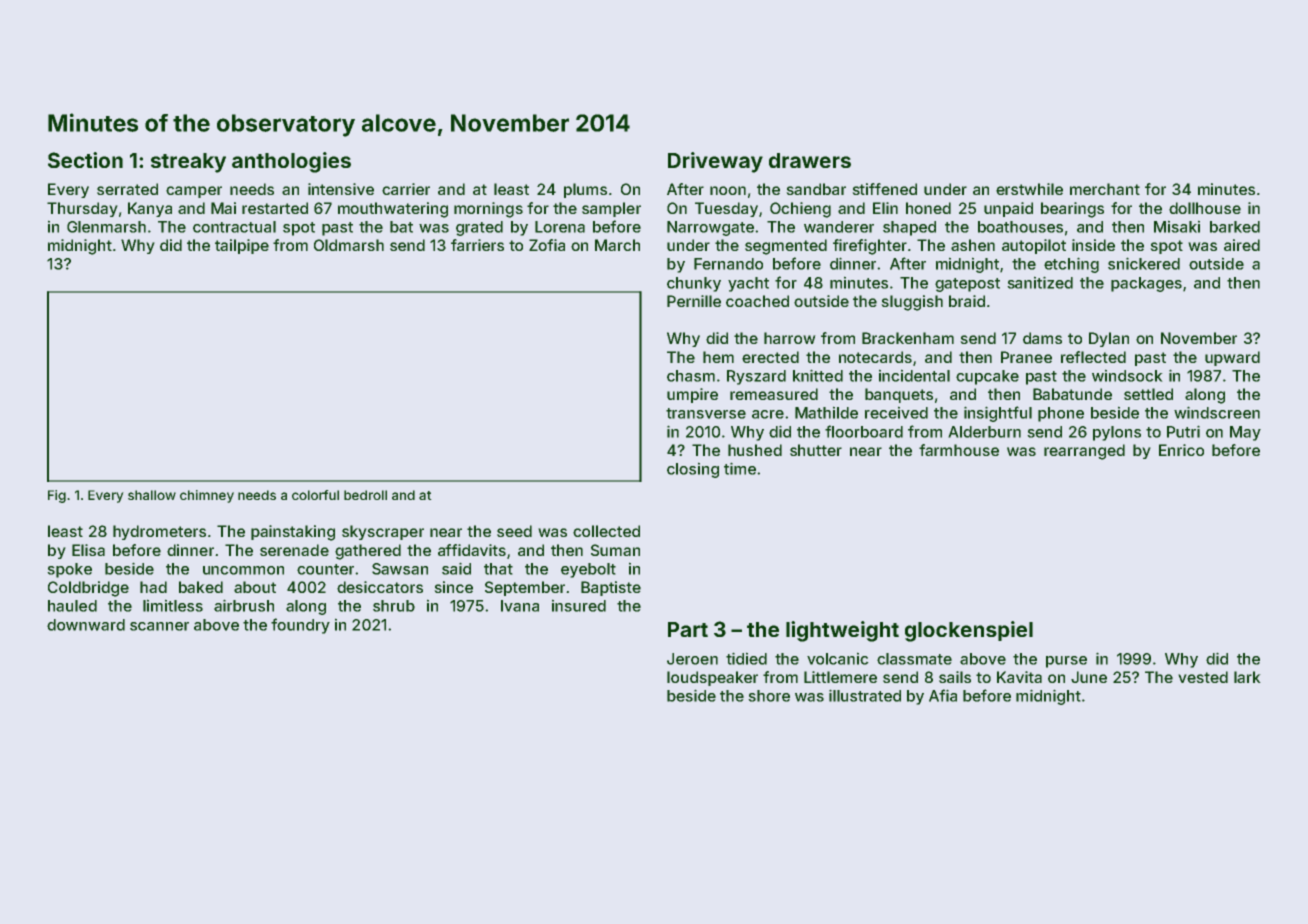 This screenshot has width=1308, height=924. What do you see at coordinates (715, 162) in the screenshot?
I see `Driveway` at bounding box center [715, 162].
